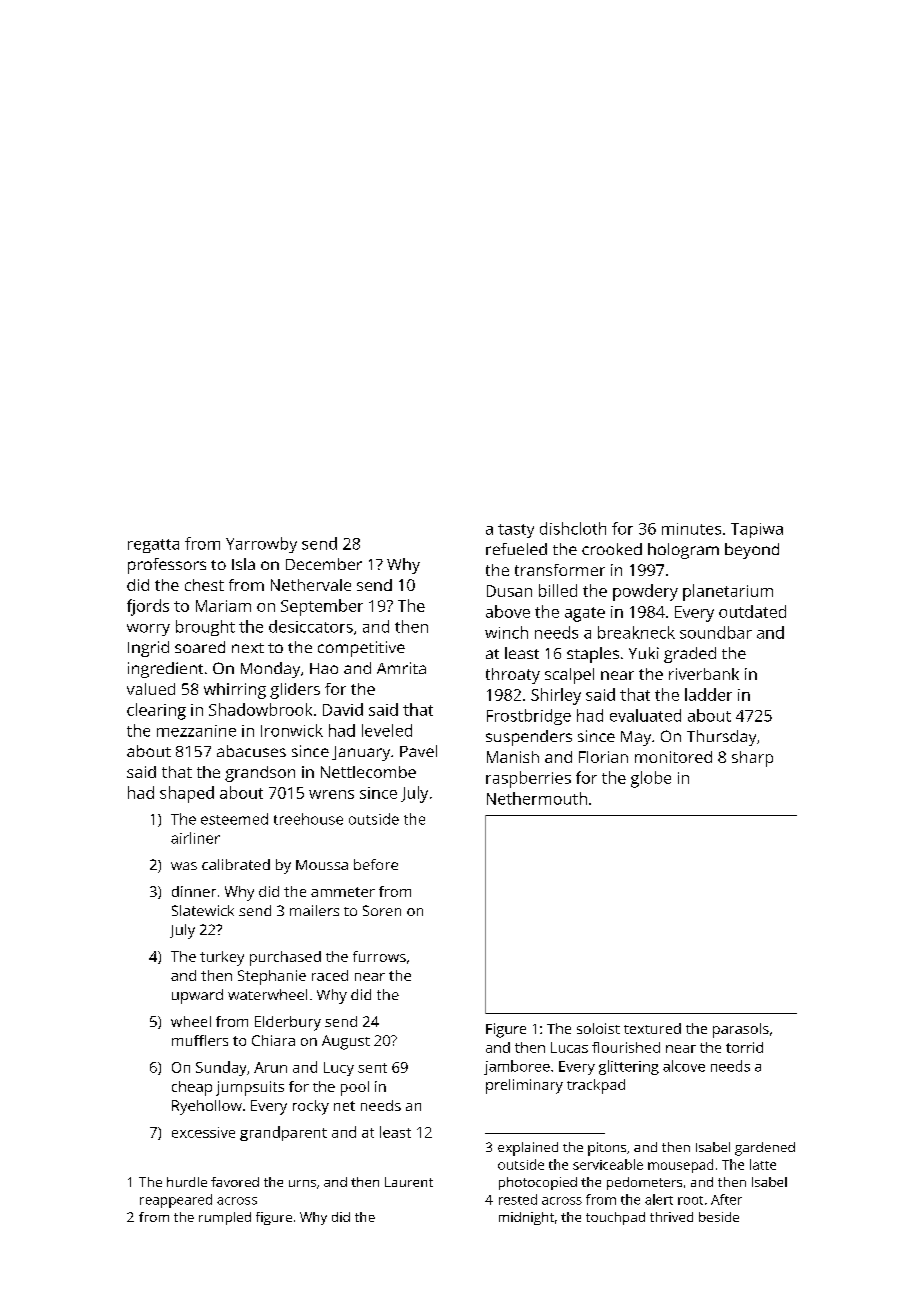 Image resolution: width=924 pixels, height=1314 pixels. I want to click on reappeared, so click(176, 1201).
